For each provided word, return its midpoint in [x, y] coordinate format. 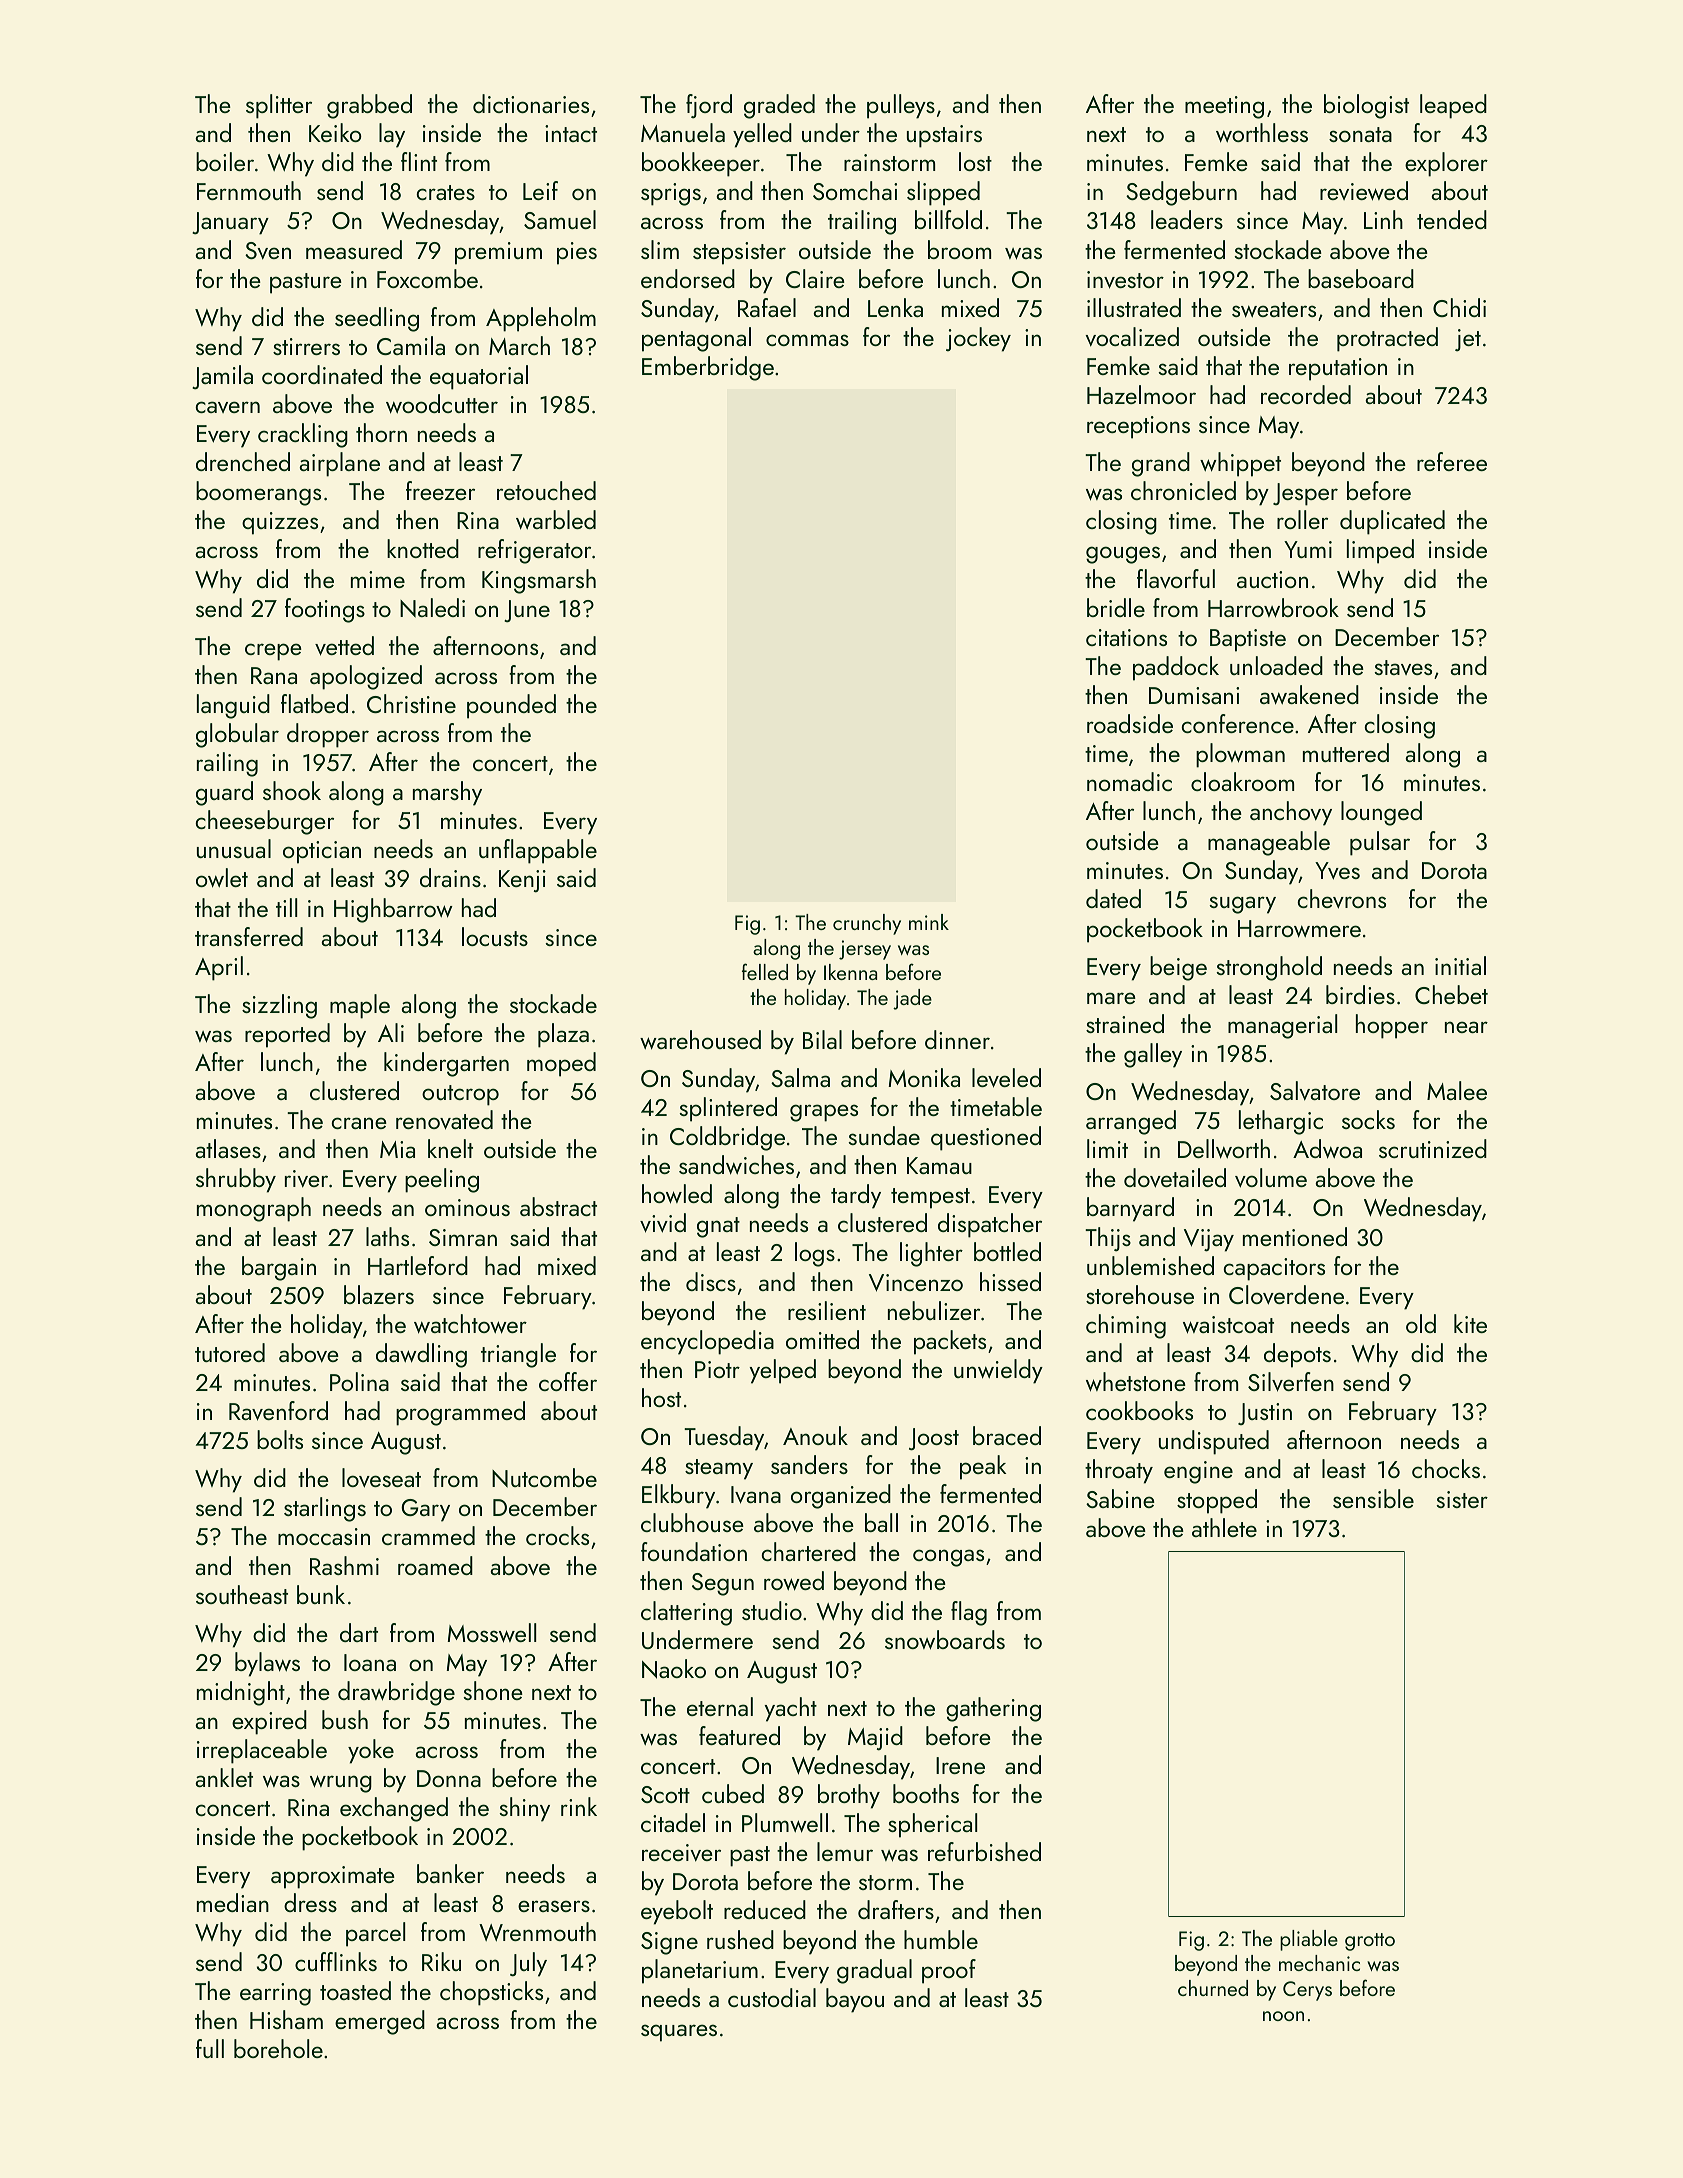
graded [779, 106]
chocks [1446, 1468]
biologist [1366, 106]
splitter [279, 106]
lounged [1381, 813]
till [286, 907]
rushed [740, 1939]
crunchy [867, 924]
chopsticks [491, 1993]
